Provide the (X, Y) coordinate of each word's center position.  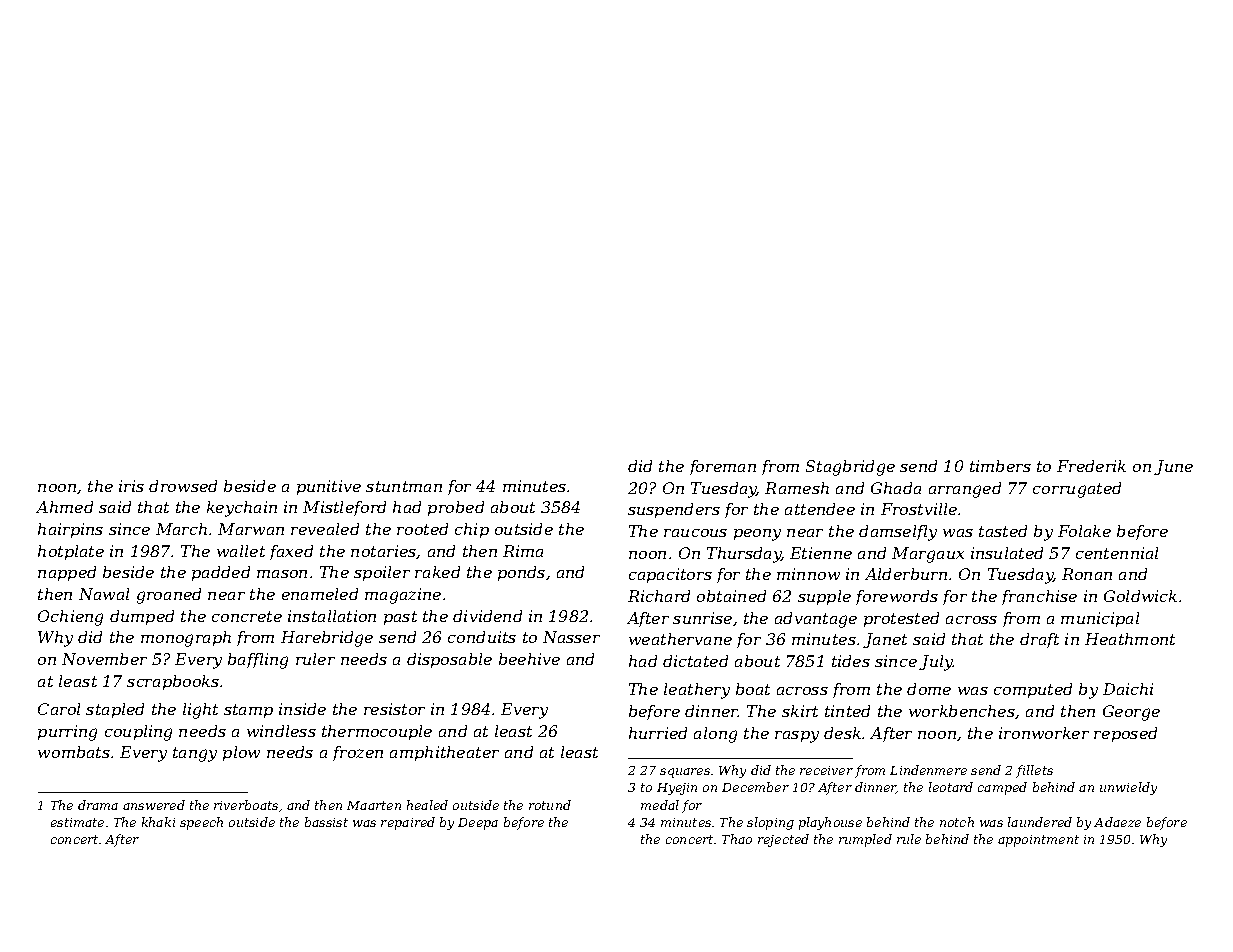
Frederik (1091, 466)
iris (131, 486)
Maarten (374, 805)
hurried (658, 733)
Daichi (1128, 689)
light (200, 711)
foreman (723, 467)
